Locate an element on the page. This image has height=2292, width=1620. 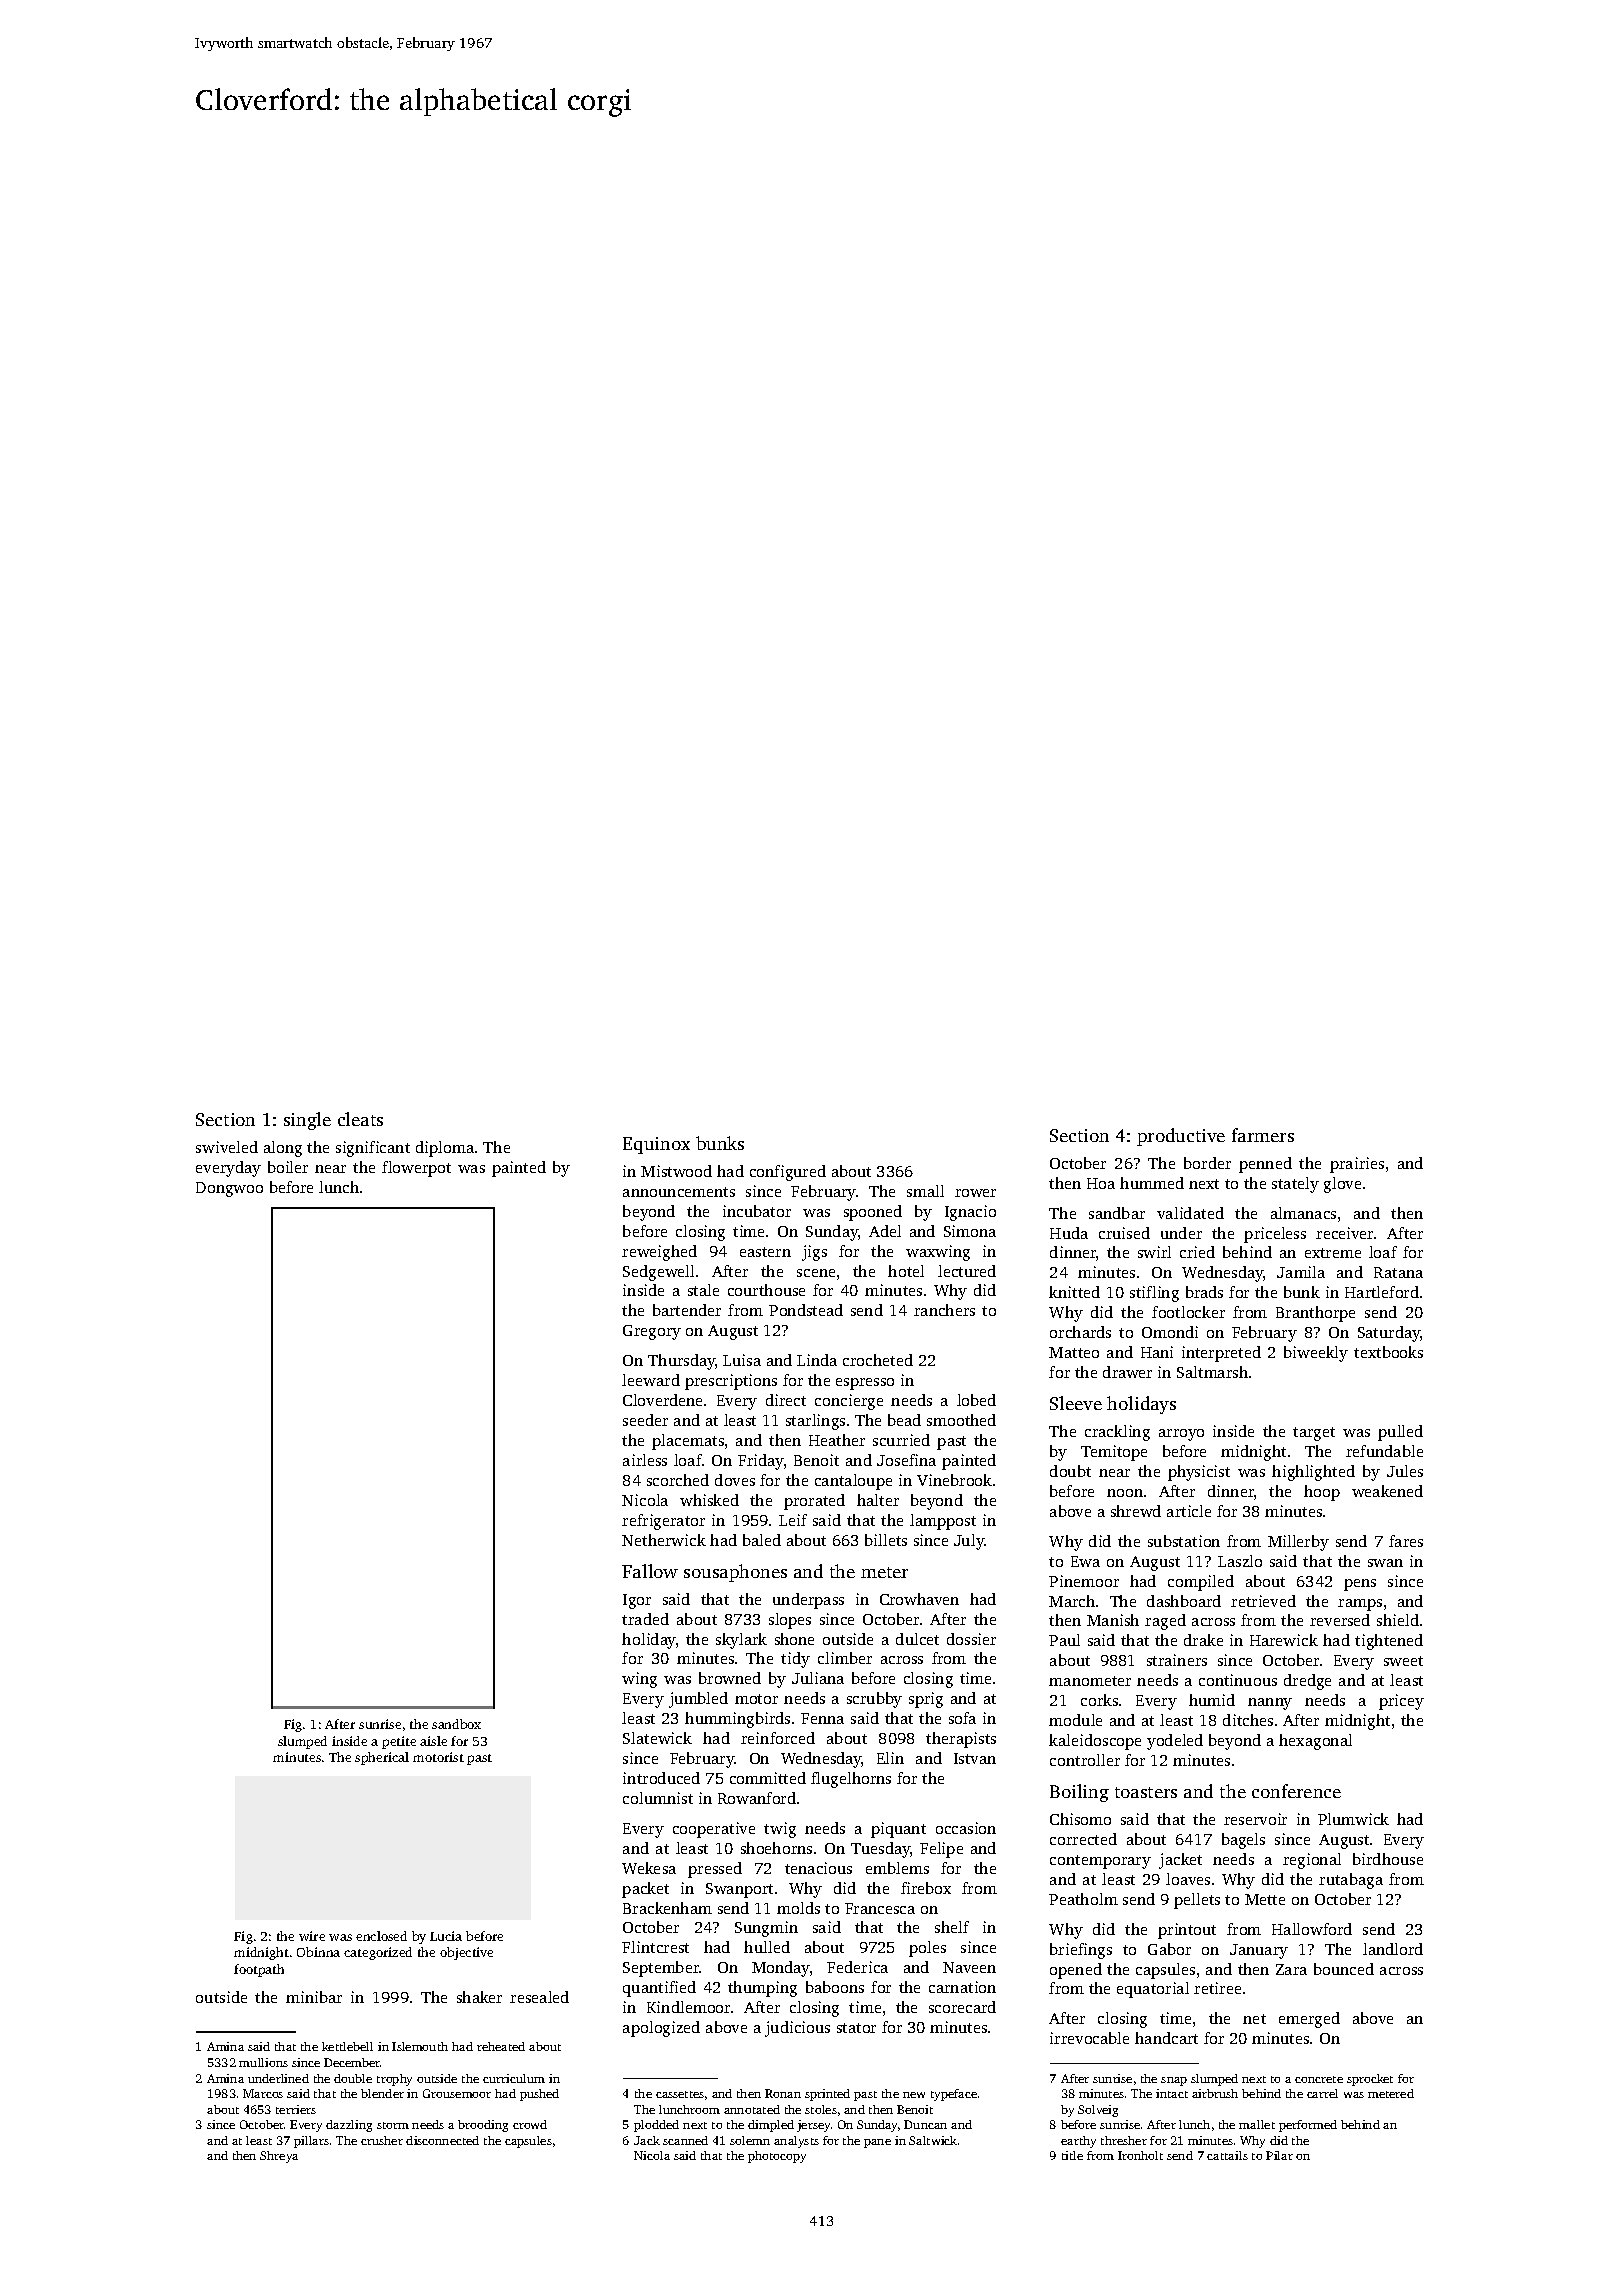
Hartleford is located at coordinates (1382, 1292).
